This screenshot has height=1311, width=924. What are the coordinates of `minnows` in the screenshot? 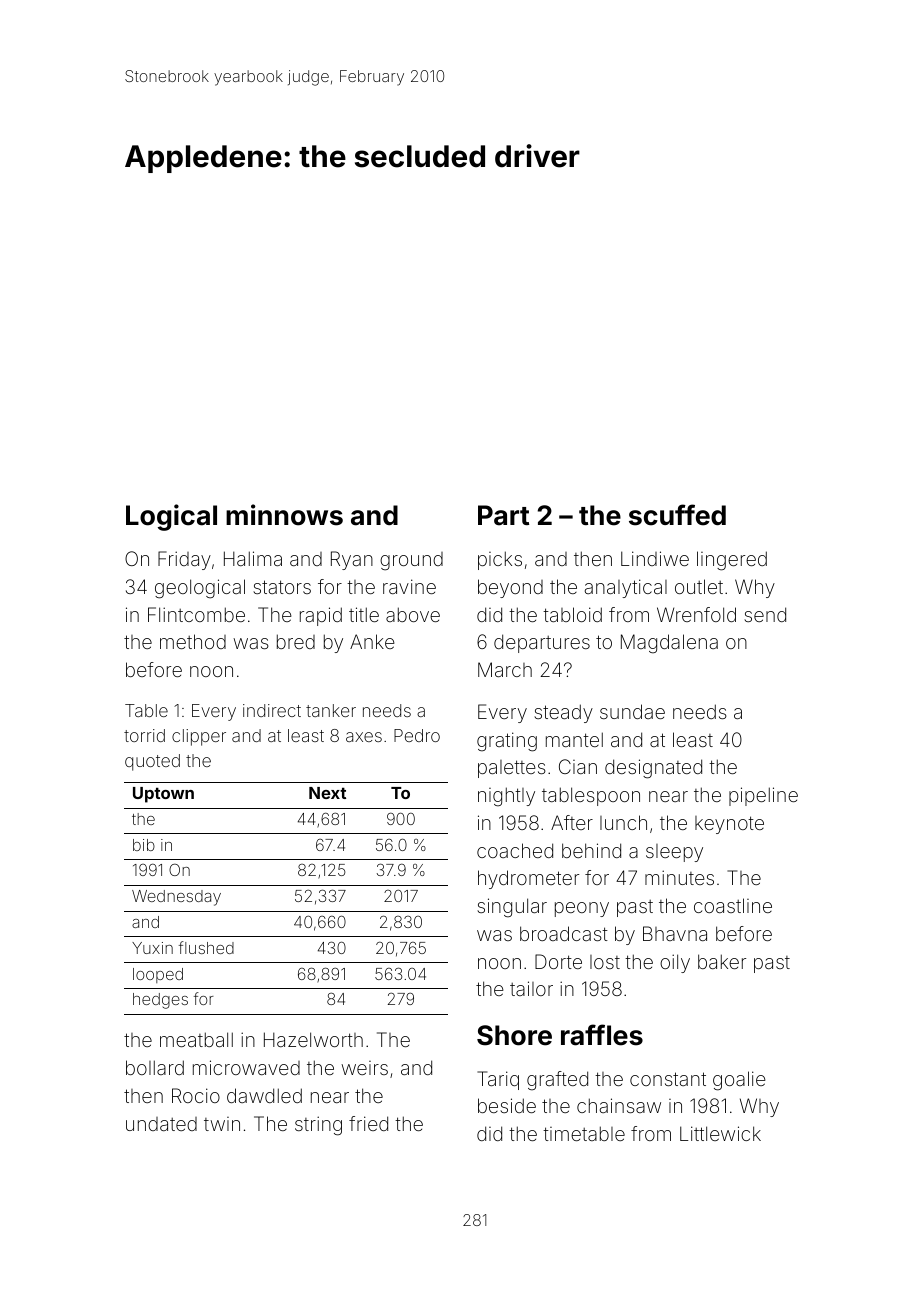 It's located at (284, 515).
